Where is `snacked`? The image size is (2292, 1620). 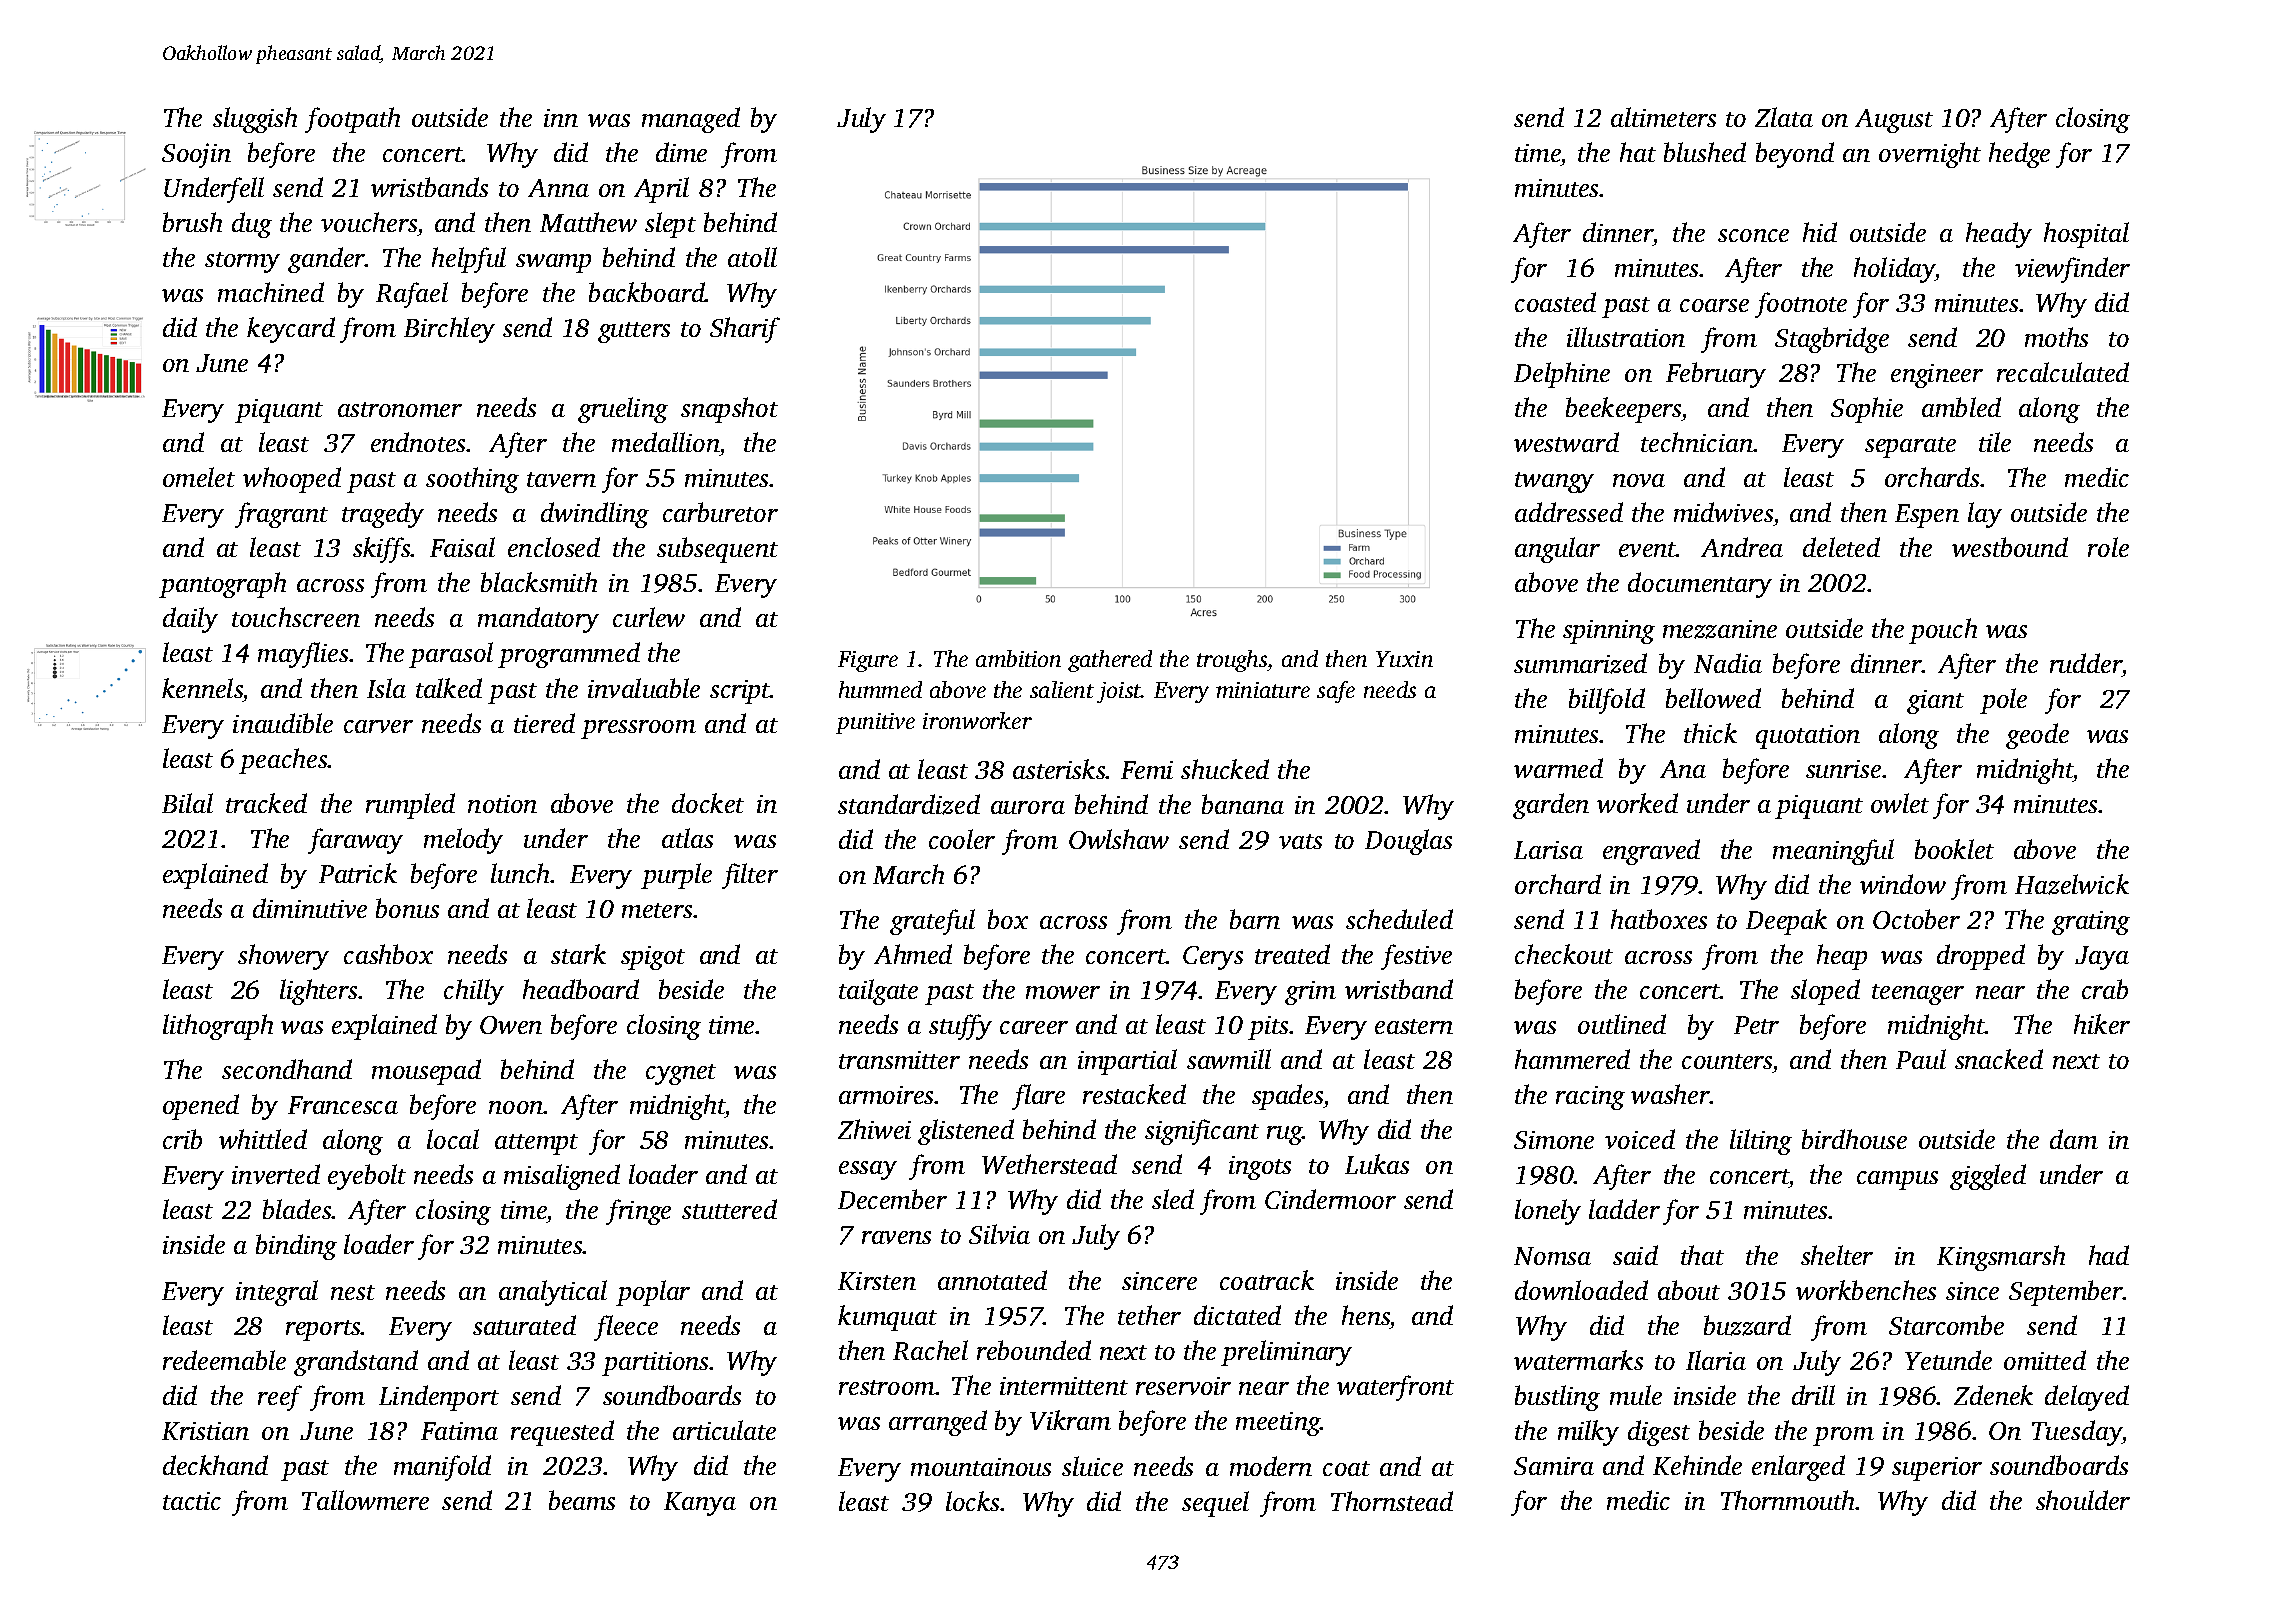 snacked is located at coordinates (1999, 1059).
